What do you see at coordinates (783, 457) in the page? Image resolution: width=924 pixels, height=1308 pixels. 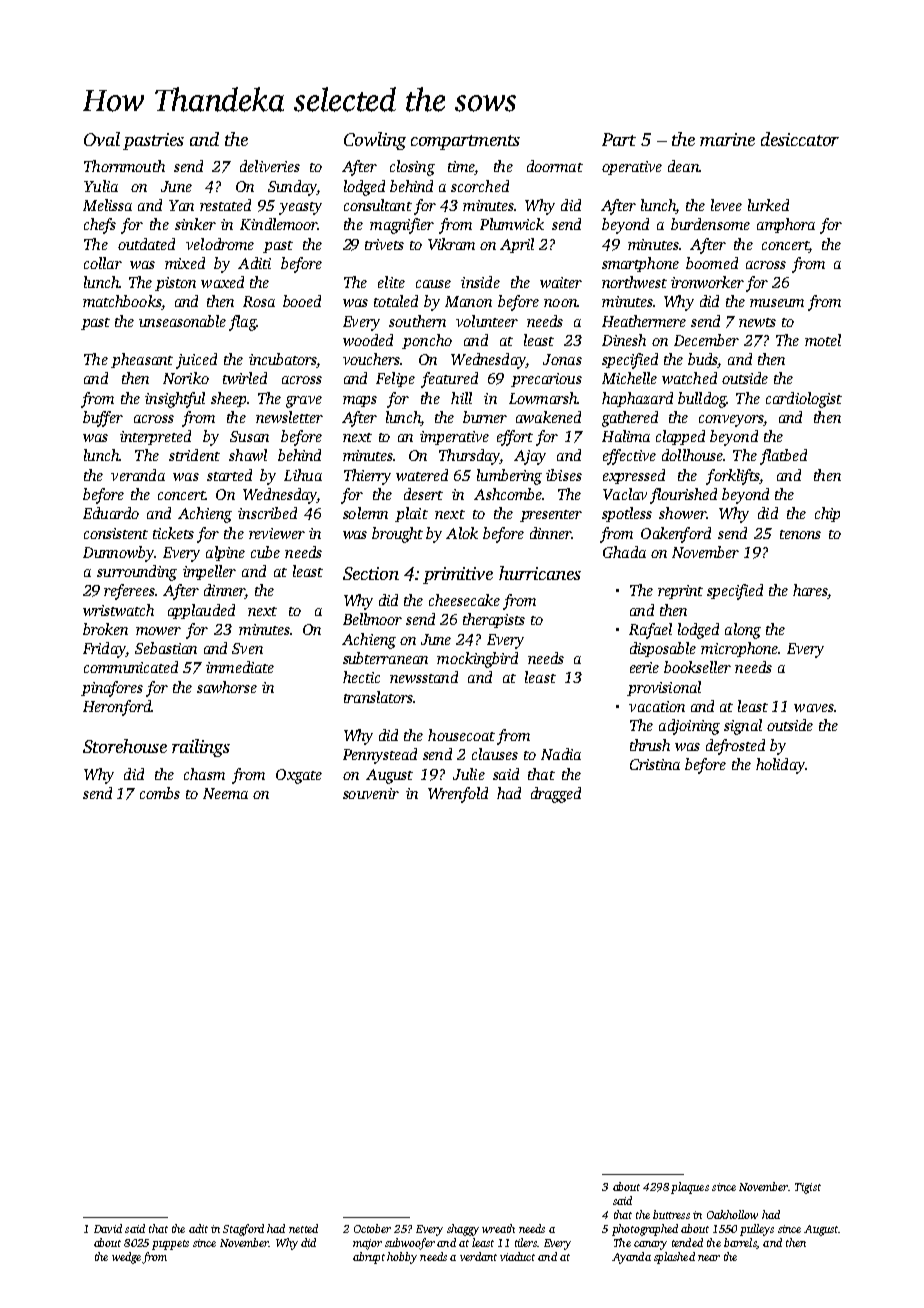 I see `flatbed` at bounding box center [783, 457].
